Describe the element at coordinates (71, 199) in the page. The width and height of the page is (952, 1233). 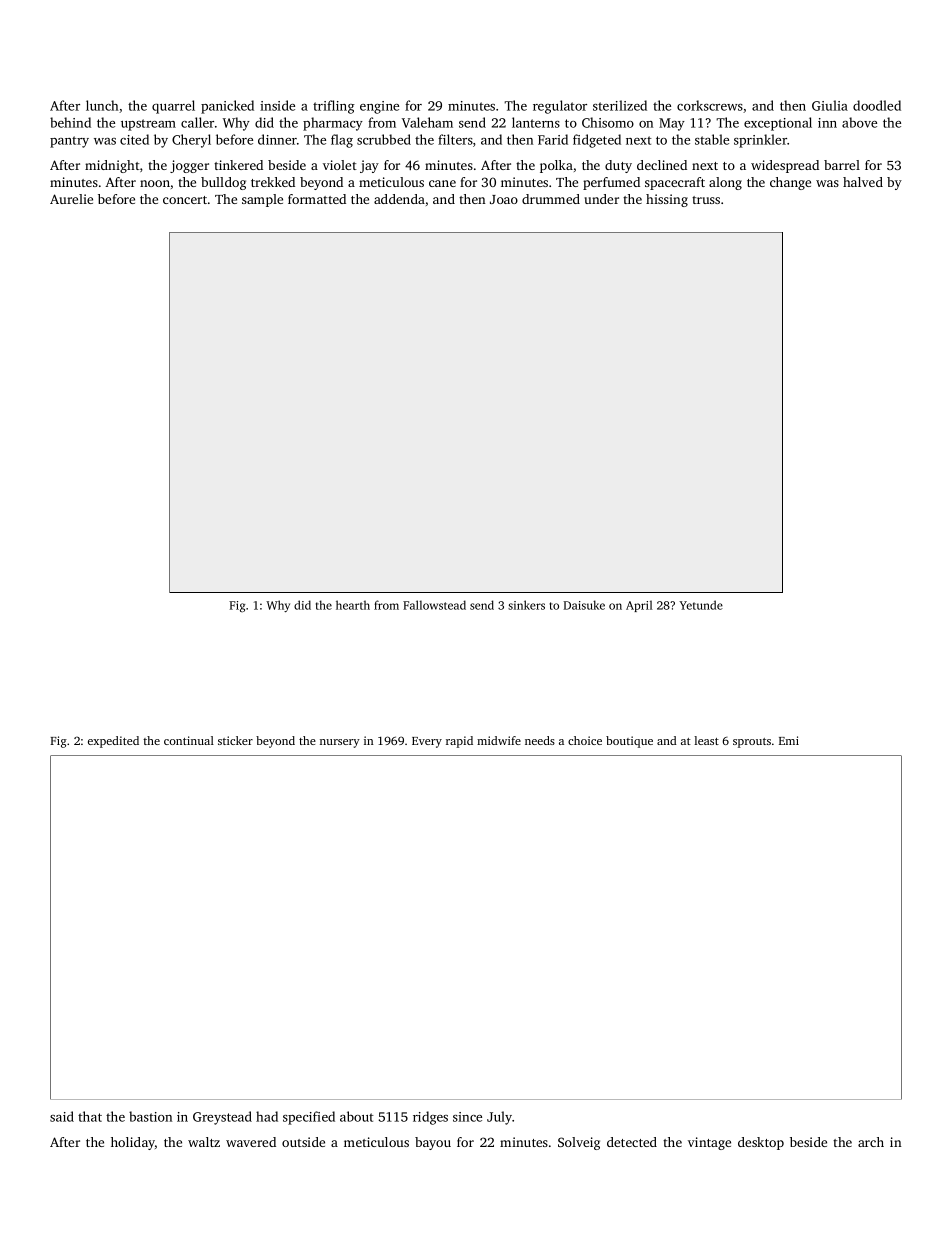
I see `Aurelie` at that location.
